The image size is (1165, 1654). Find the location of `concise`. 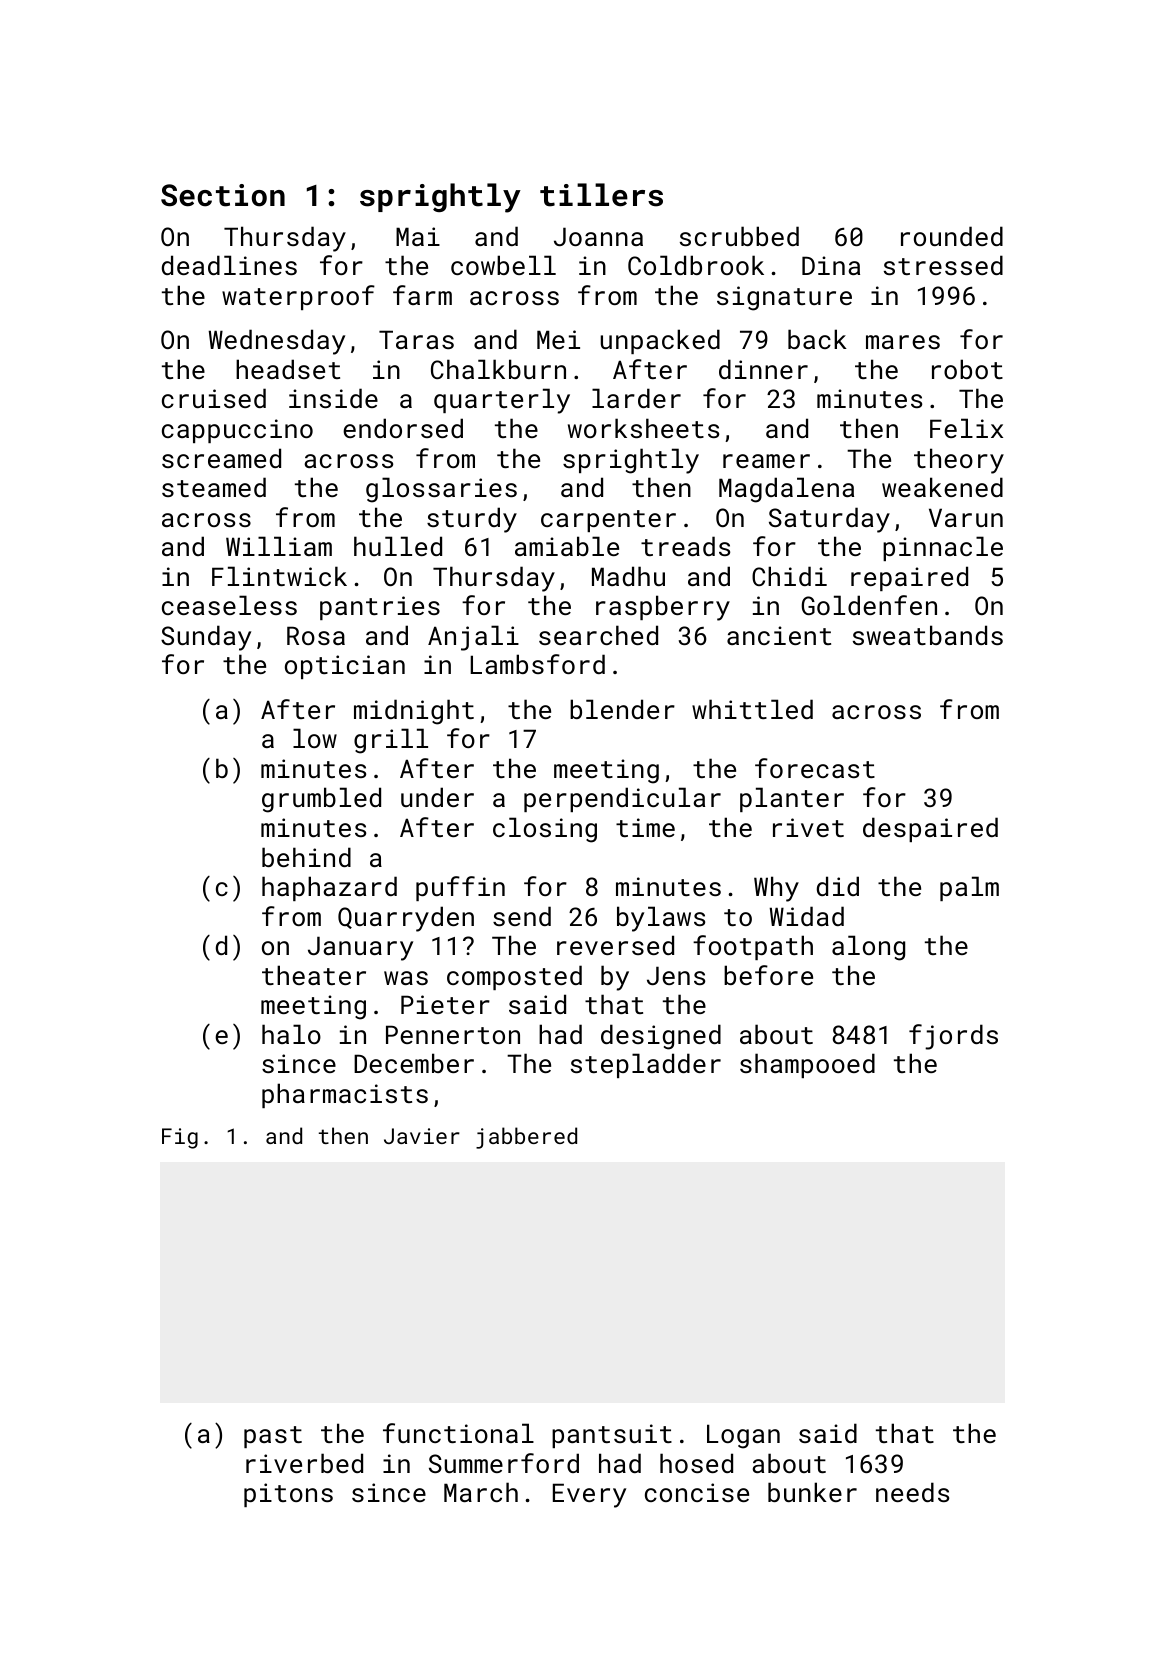

concise is located at coordinates (697, 1492).
